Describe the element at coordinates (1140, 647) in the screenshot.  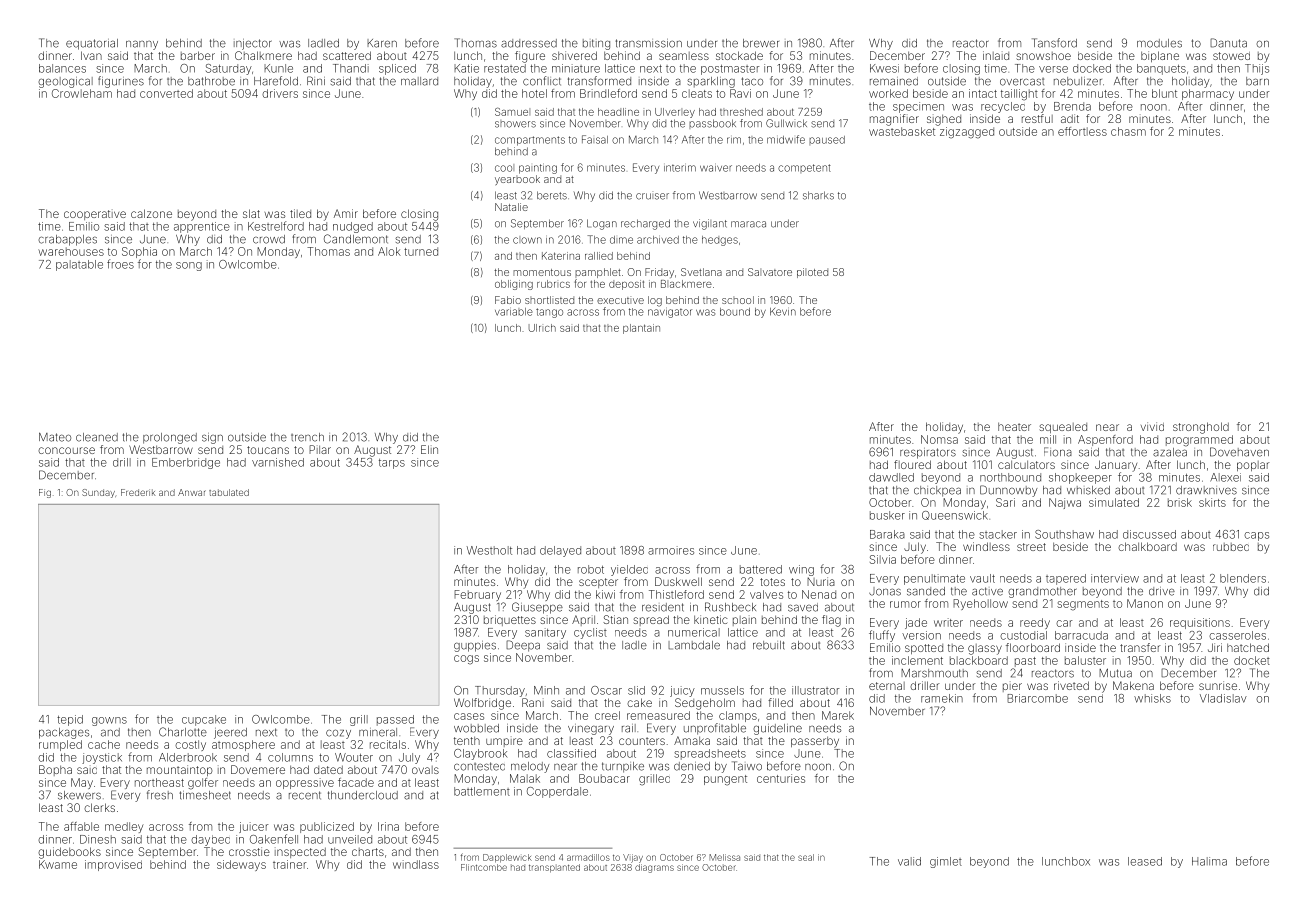
I see `transfer` at that location.
